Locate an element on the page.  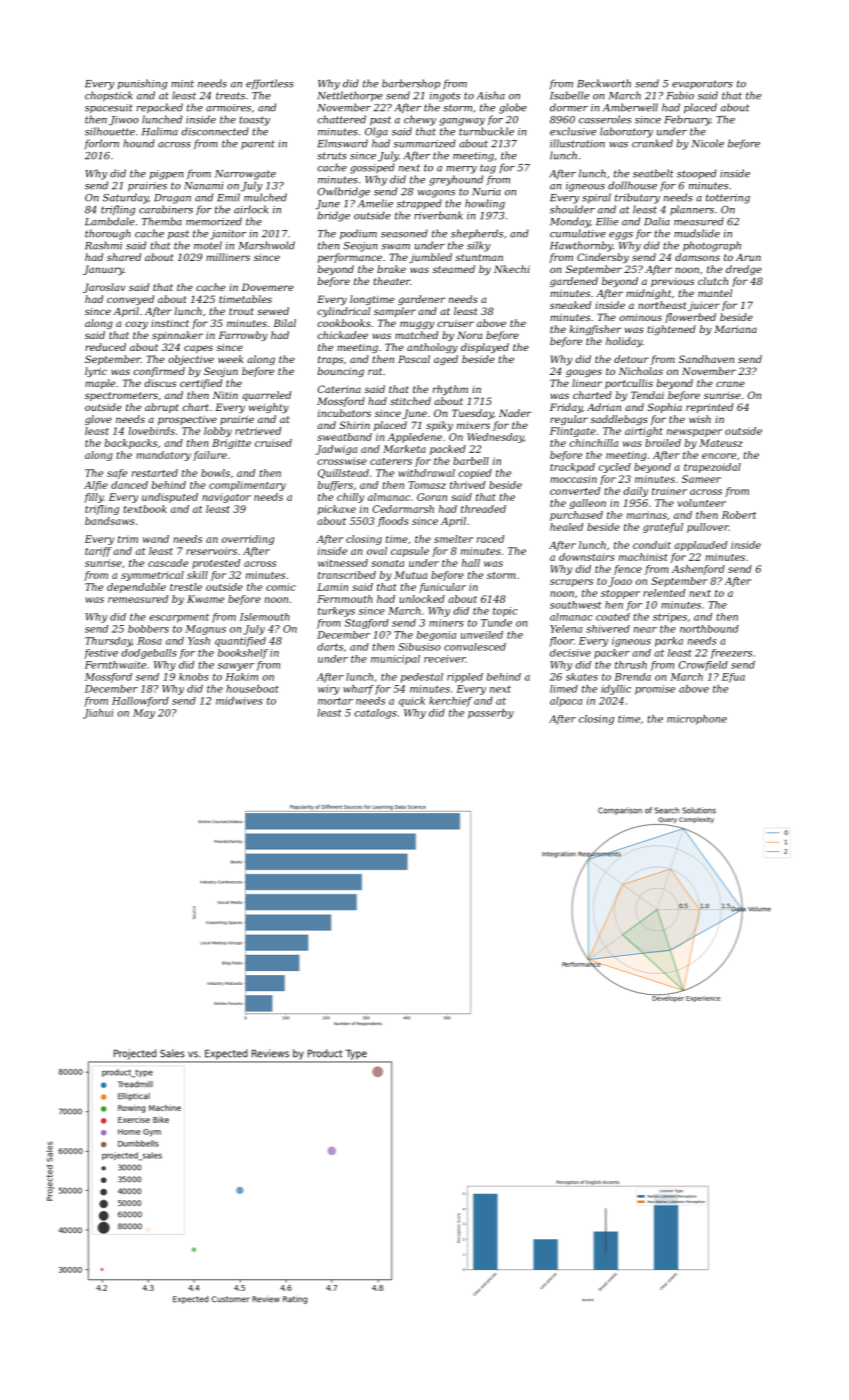
stitched is located at coordinates (410, 401).
